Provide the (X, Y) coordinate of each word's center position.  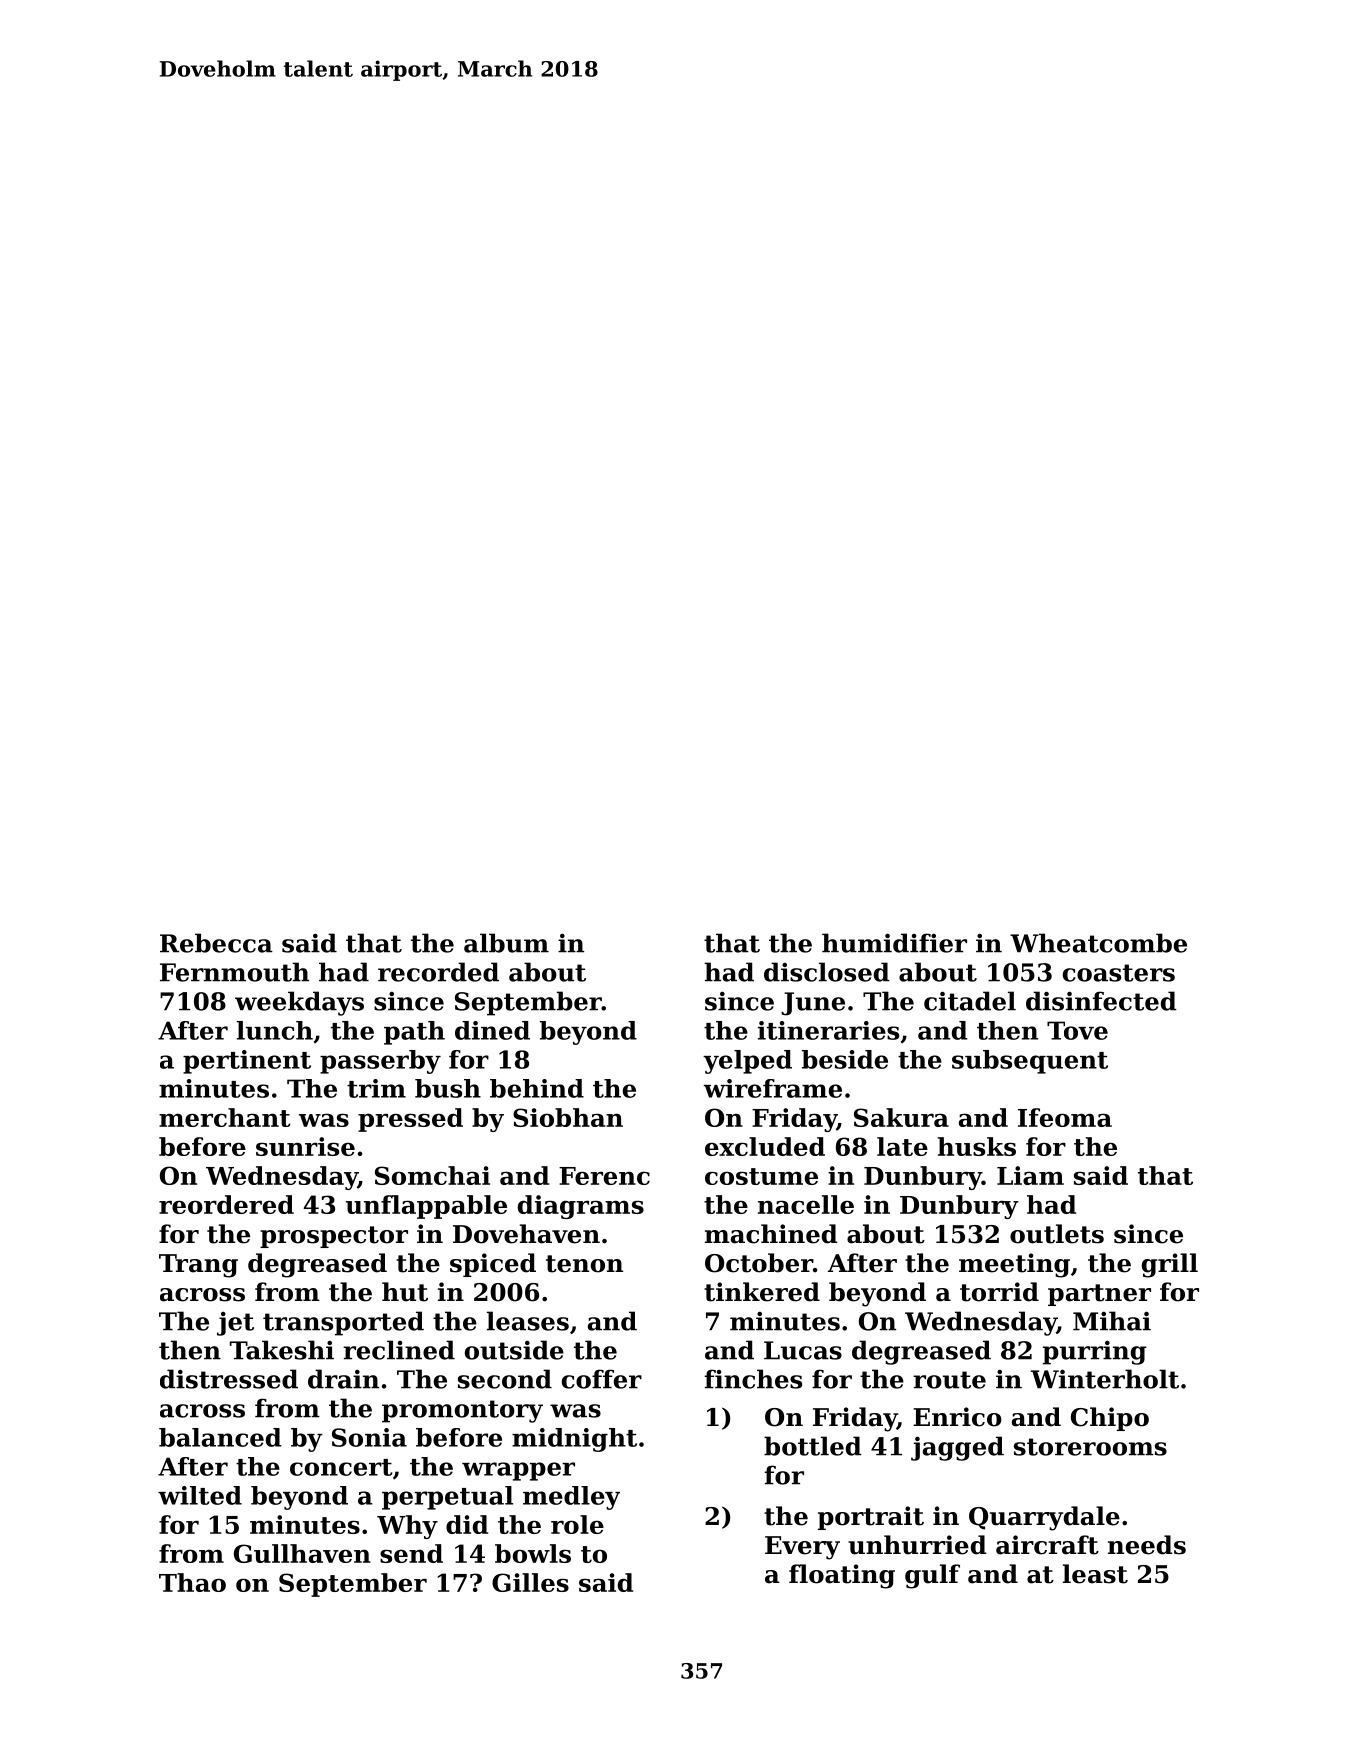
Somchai (432, 1175)
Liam (1030, 1175)
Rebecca (216, 943)
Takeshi (282, 1350)
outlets (1057, 1234)
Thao (192, 1582)
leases (528, 1321)
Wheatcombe (1098, 943)
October (759, 1263)
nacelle (806, 1204)
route (949, 1380)
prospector (334, 1237)
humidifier (894, 943)
